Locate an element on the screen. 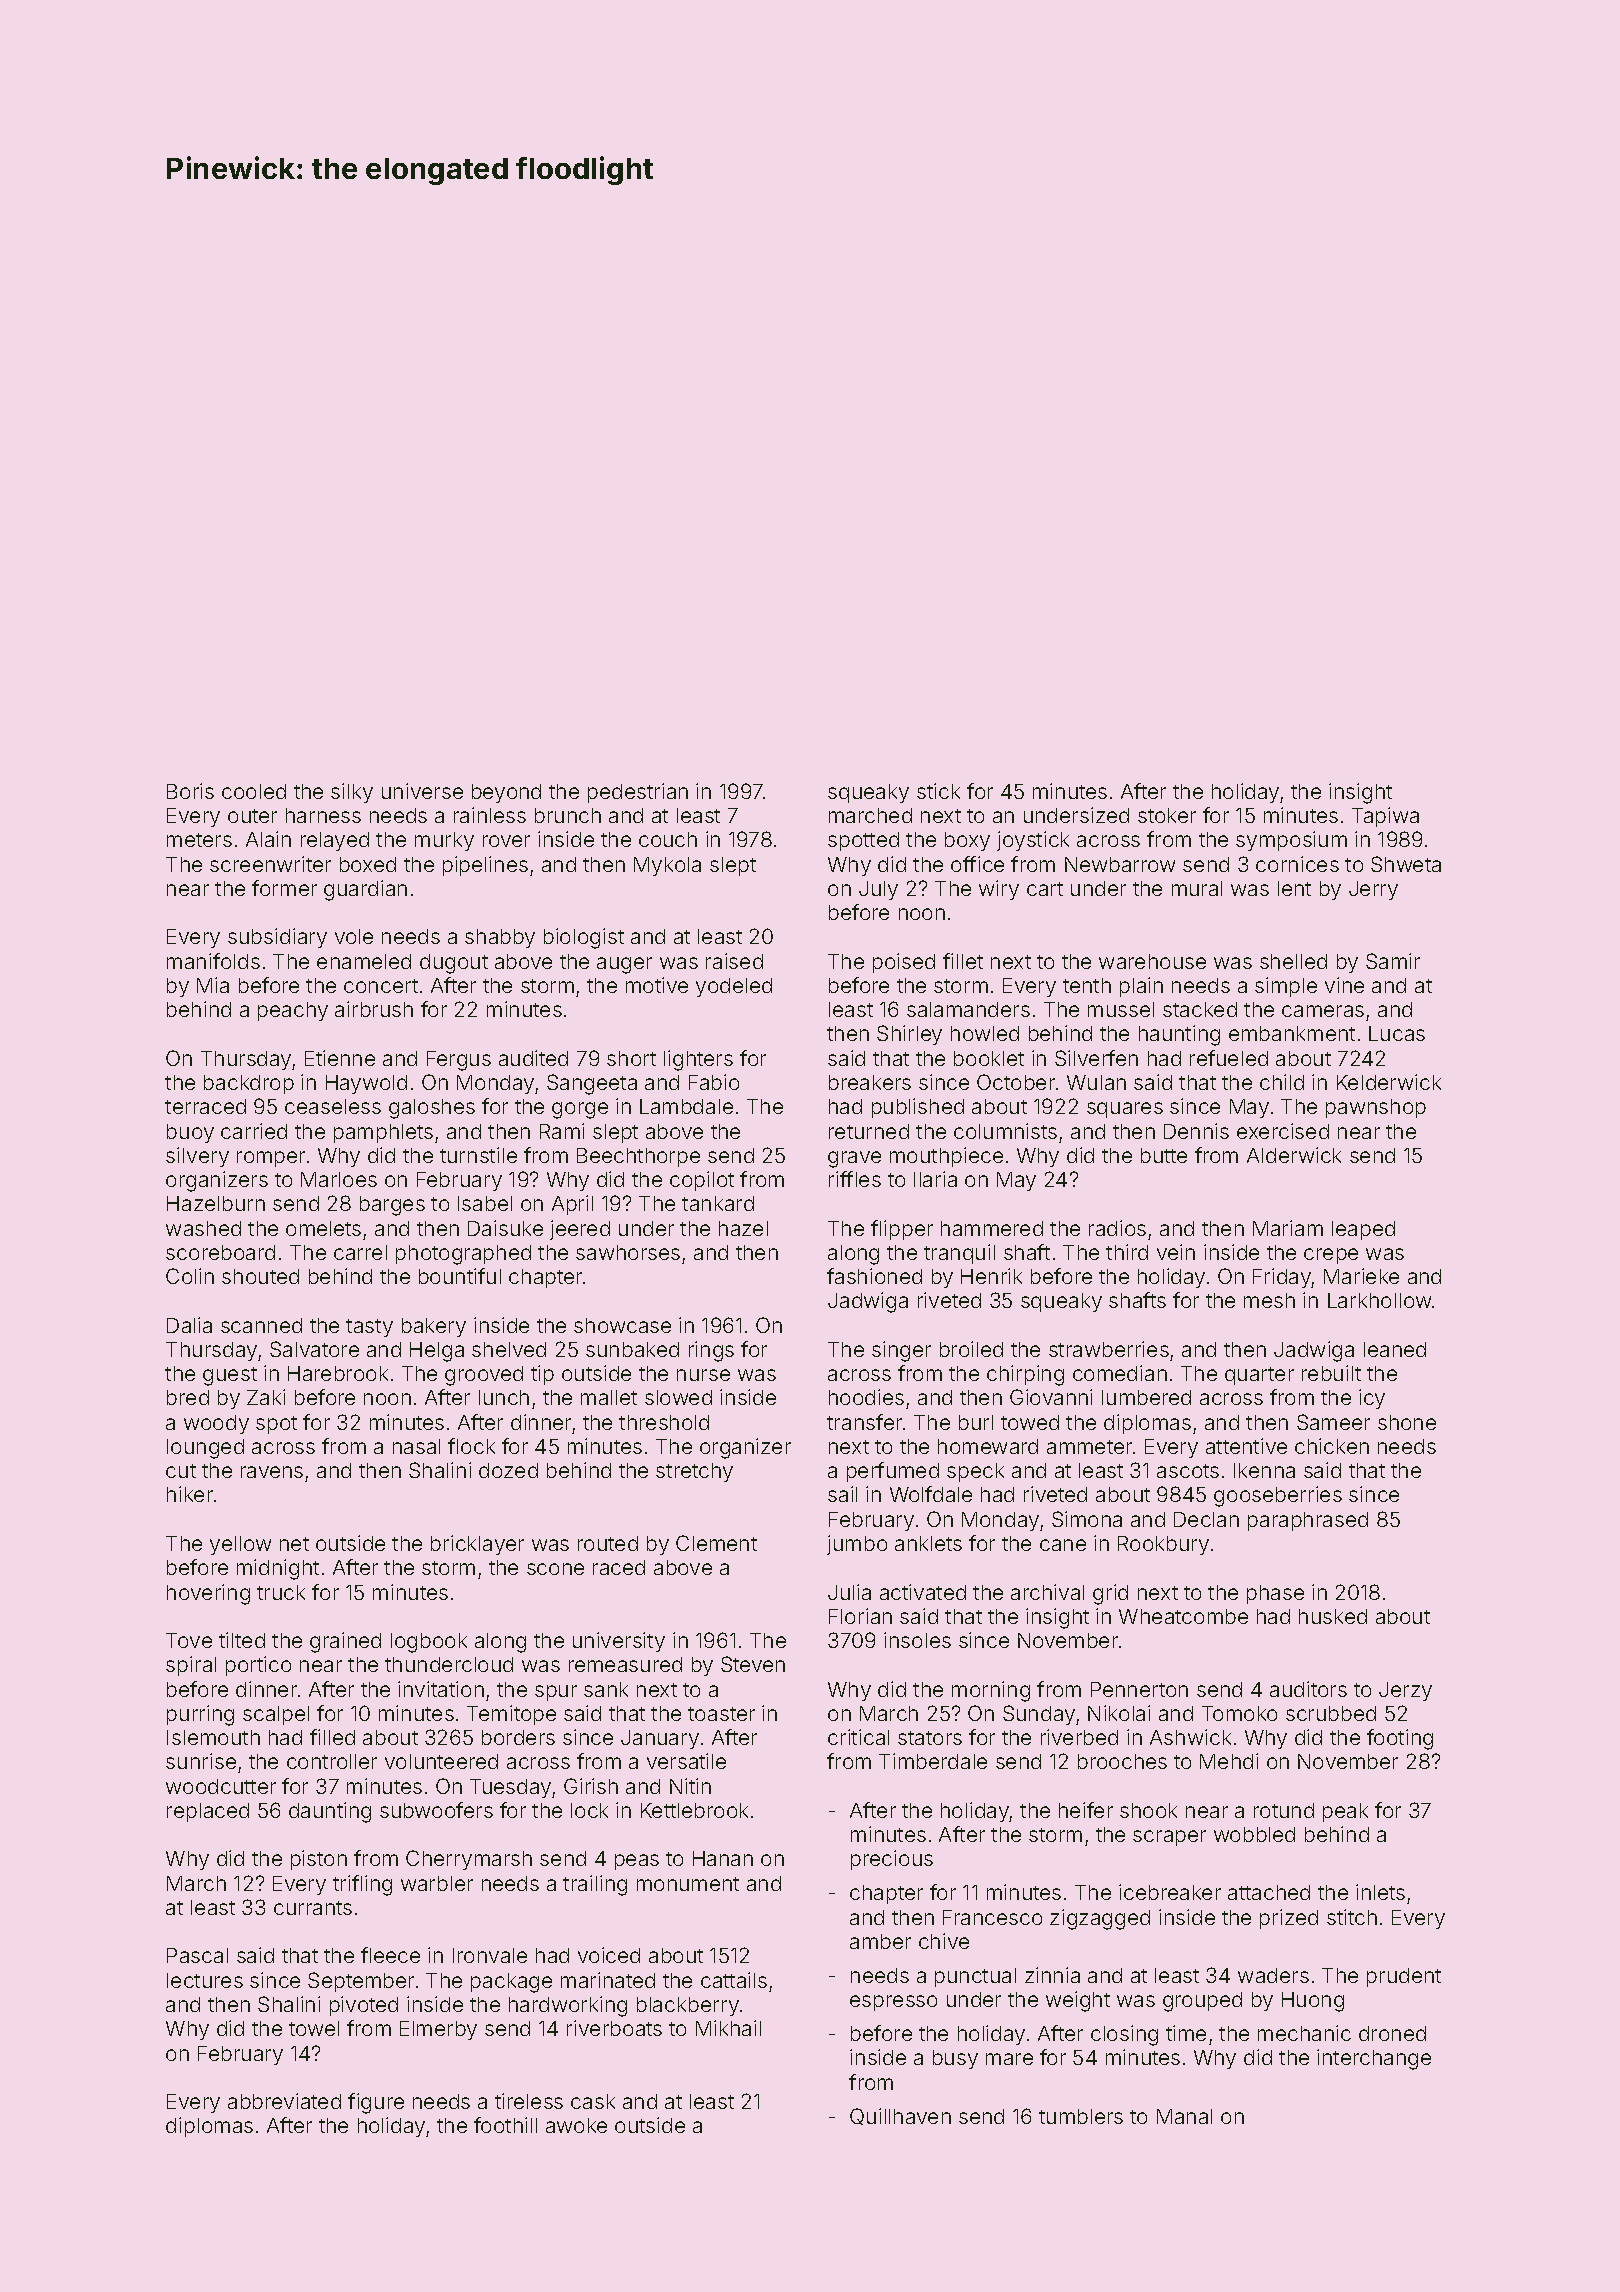 The height and width of the screenshot is (2292, 1620). insoles is located at coordinates (917, 1640).
